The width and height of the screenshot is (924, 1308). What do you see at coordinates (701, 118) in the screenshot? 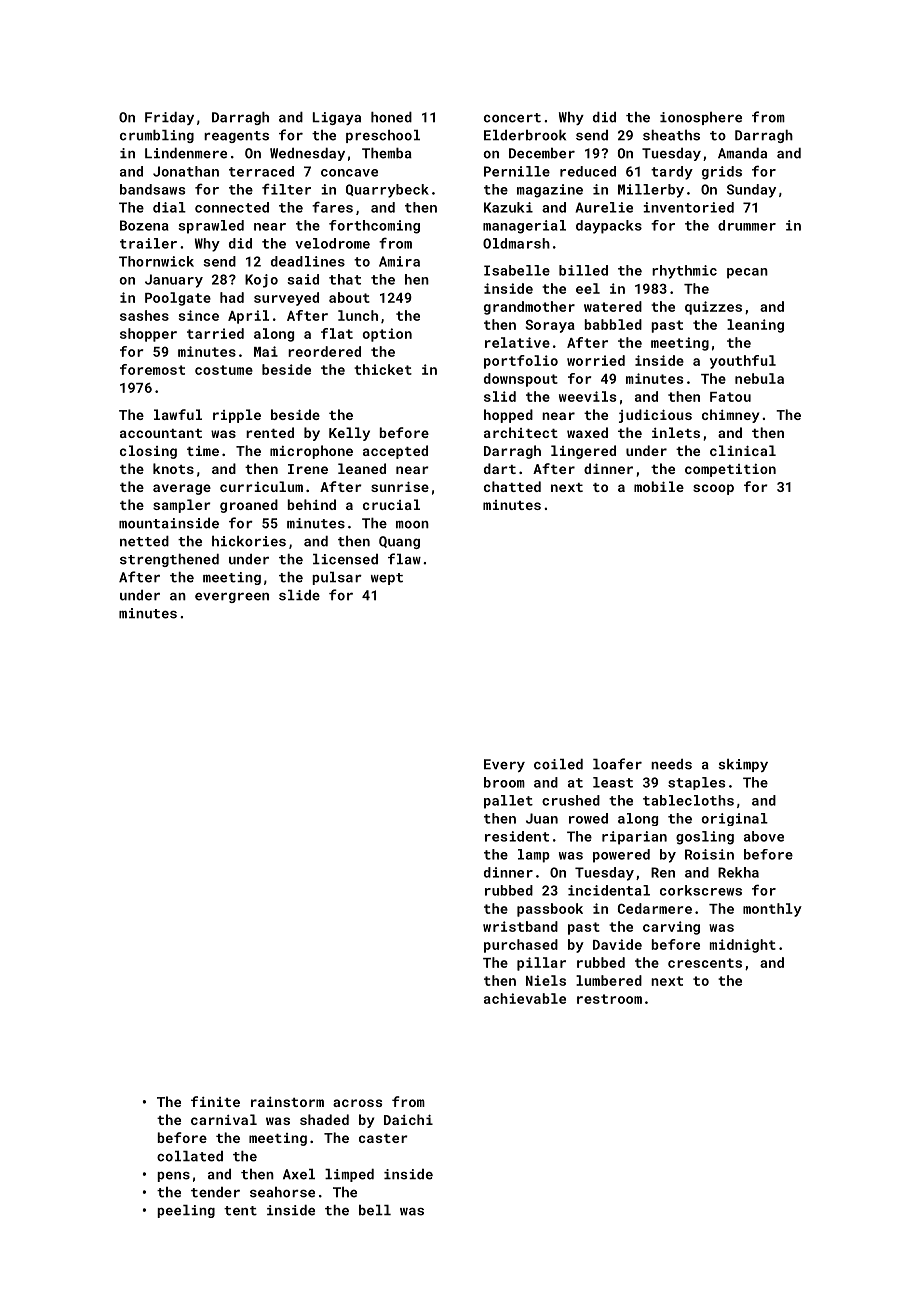
I see `ionosphere` at bounding box center [701, 118].
